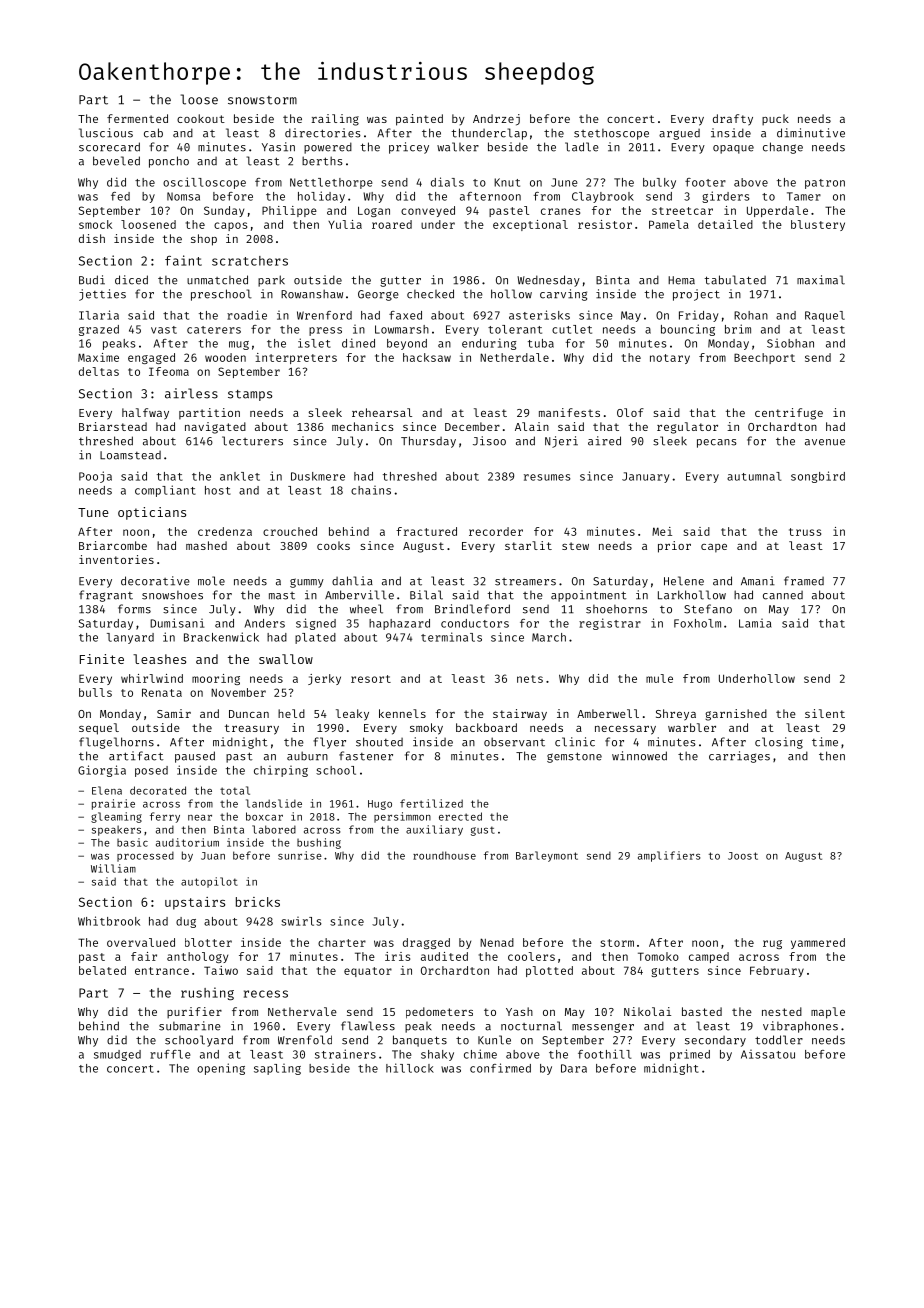 This screenshot has width=924, height=1308. Describe the element at coordinates (335, 120) in the screenshot. I see `railing` at that location.
